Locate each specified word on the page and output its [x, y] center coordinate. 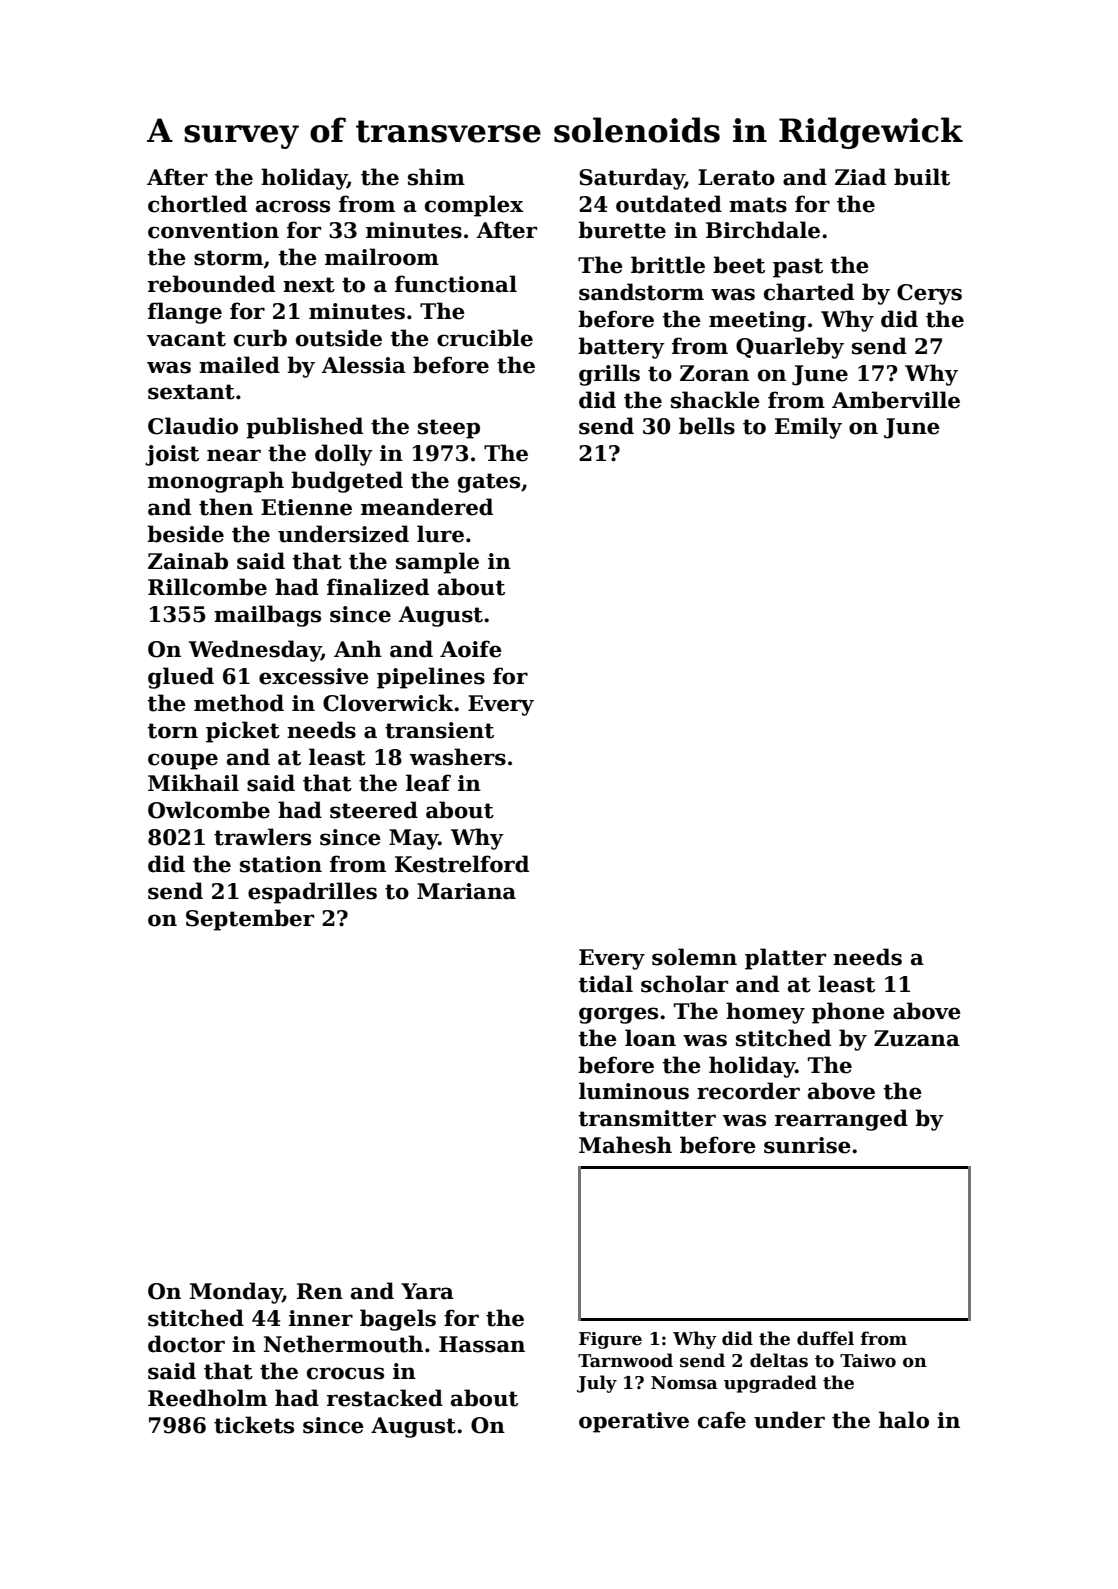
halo [904, 1420]
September [250, 920]
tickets [254, 1425]
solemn [694, 957]
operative [634, 1422]
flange [185, 313]
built [922, 177]
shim [436, 177]
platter [785, 959]
